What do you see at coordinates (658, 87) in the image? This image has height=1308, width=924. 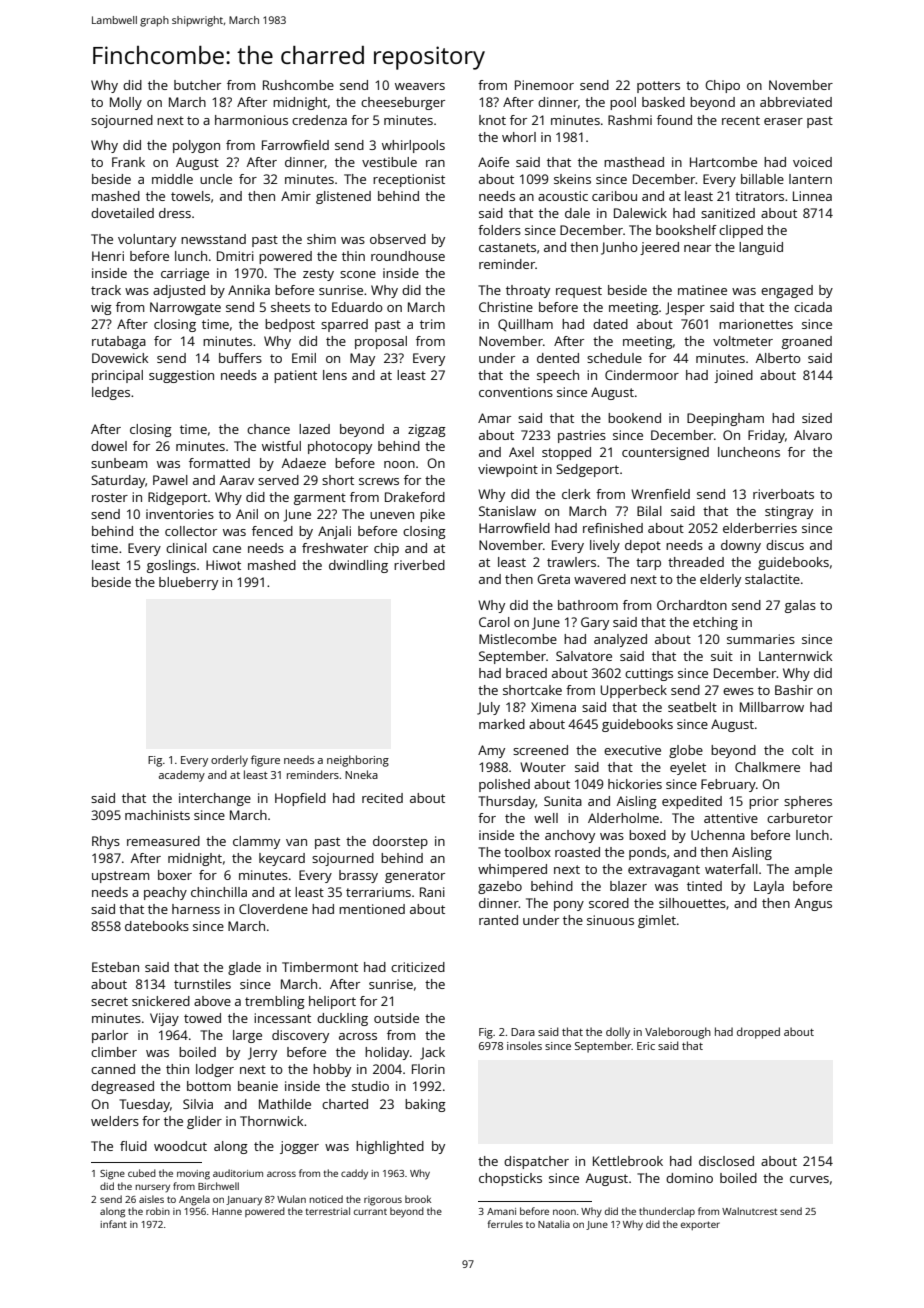 I see `potters` at bounding box center [658, 87].
